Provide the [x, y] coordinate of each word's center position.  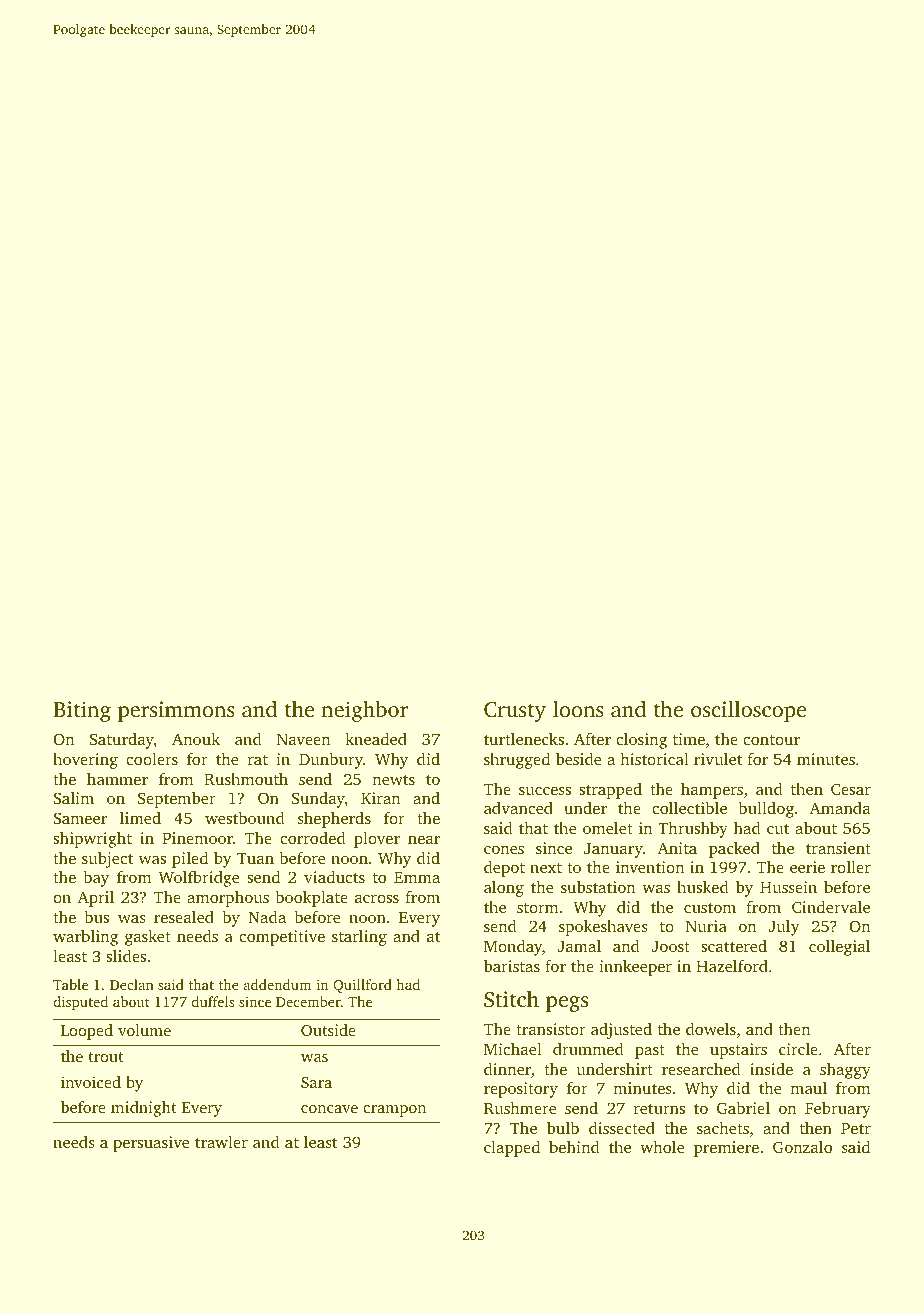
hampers [712, 791]
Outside [328, 1030]
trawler [221, 1141]
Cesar [851, 789]
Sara [316, 1082]
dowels [711, 1028]
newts [393, 780]
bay [96, 879]
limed [140, 817]
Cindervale [831, 906]
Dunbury [331, 761]
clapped [512, 1148]
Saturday [122, 740]
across [377, 899]
